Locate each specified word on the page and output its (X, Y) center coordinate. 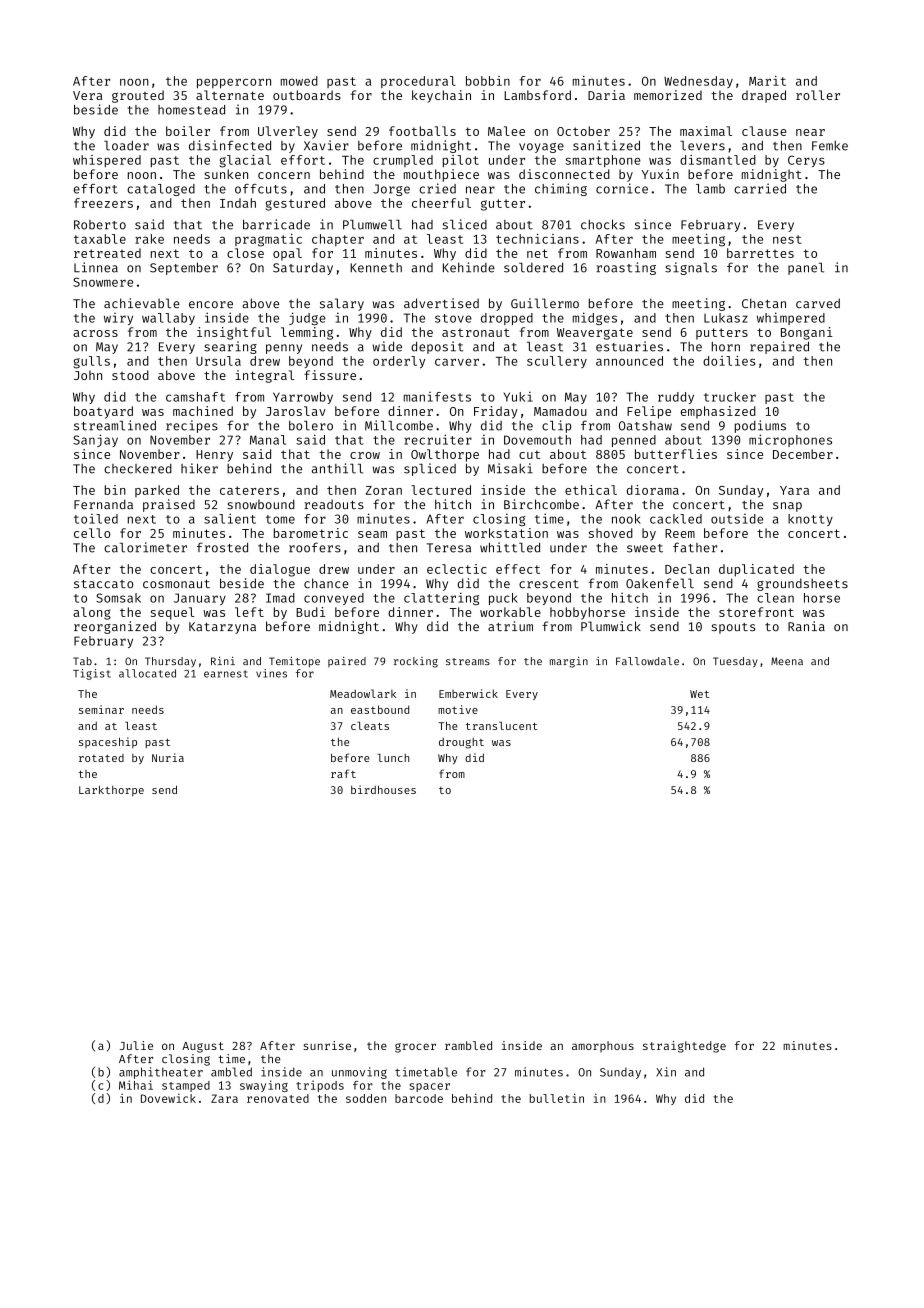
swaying (264, 1086)
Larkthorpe (111, 790)
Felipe (649, 412)
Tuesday (735, 662)
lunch (393, 758)
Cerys (806, 161)
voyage (541, 148)
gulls (91, 362)
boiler (188, 131)
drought (461, 743)
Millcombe (399, 425)
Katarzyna (222, 628)
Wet (699, 694)
